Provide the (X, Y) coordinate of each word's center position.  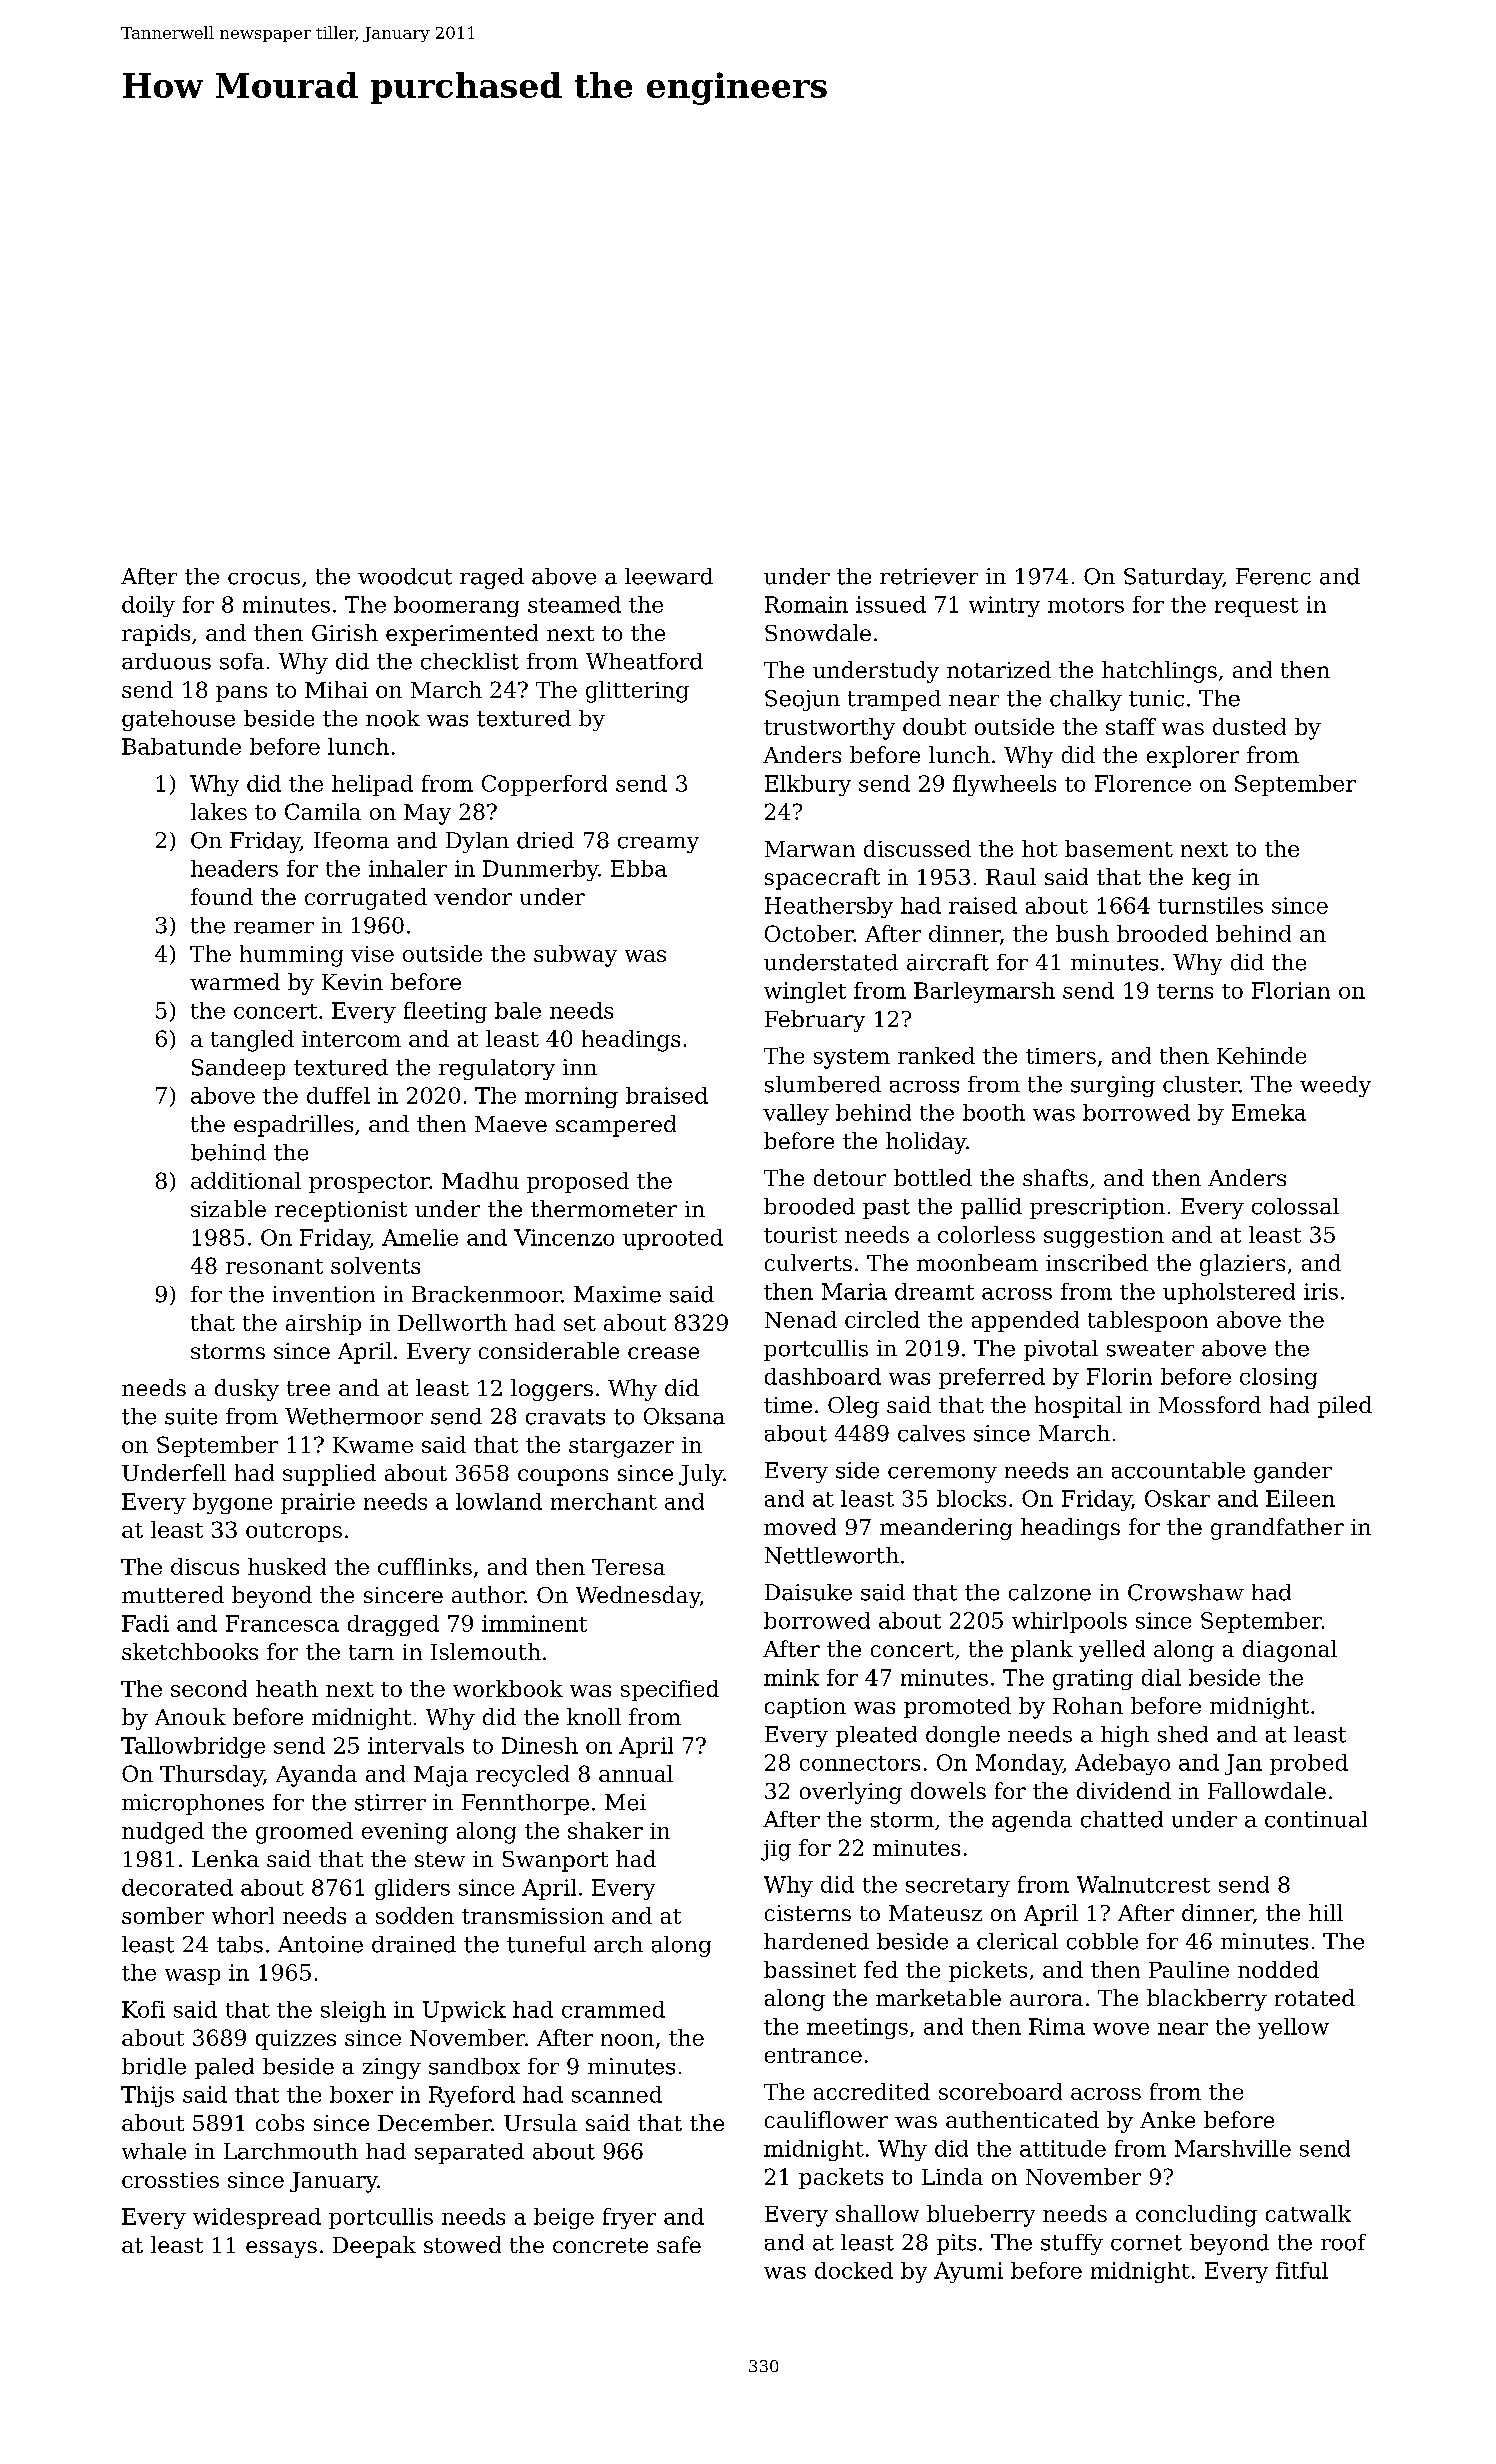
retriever (929, 576)
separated (469, 2153)
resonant (274, 1266)
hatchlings (1159, 672)
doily (148, 606)
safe (679, 2244)
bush (1082, 933)
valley (796, 1114)
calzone (1050, 1592)
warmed (235, 981)
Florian (1291, 990)
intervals (416, 1745)
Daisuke (808, 1592)
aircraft (948, 962)
